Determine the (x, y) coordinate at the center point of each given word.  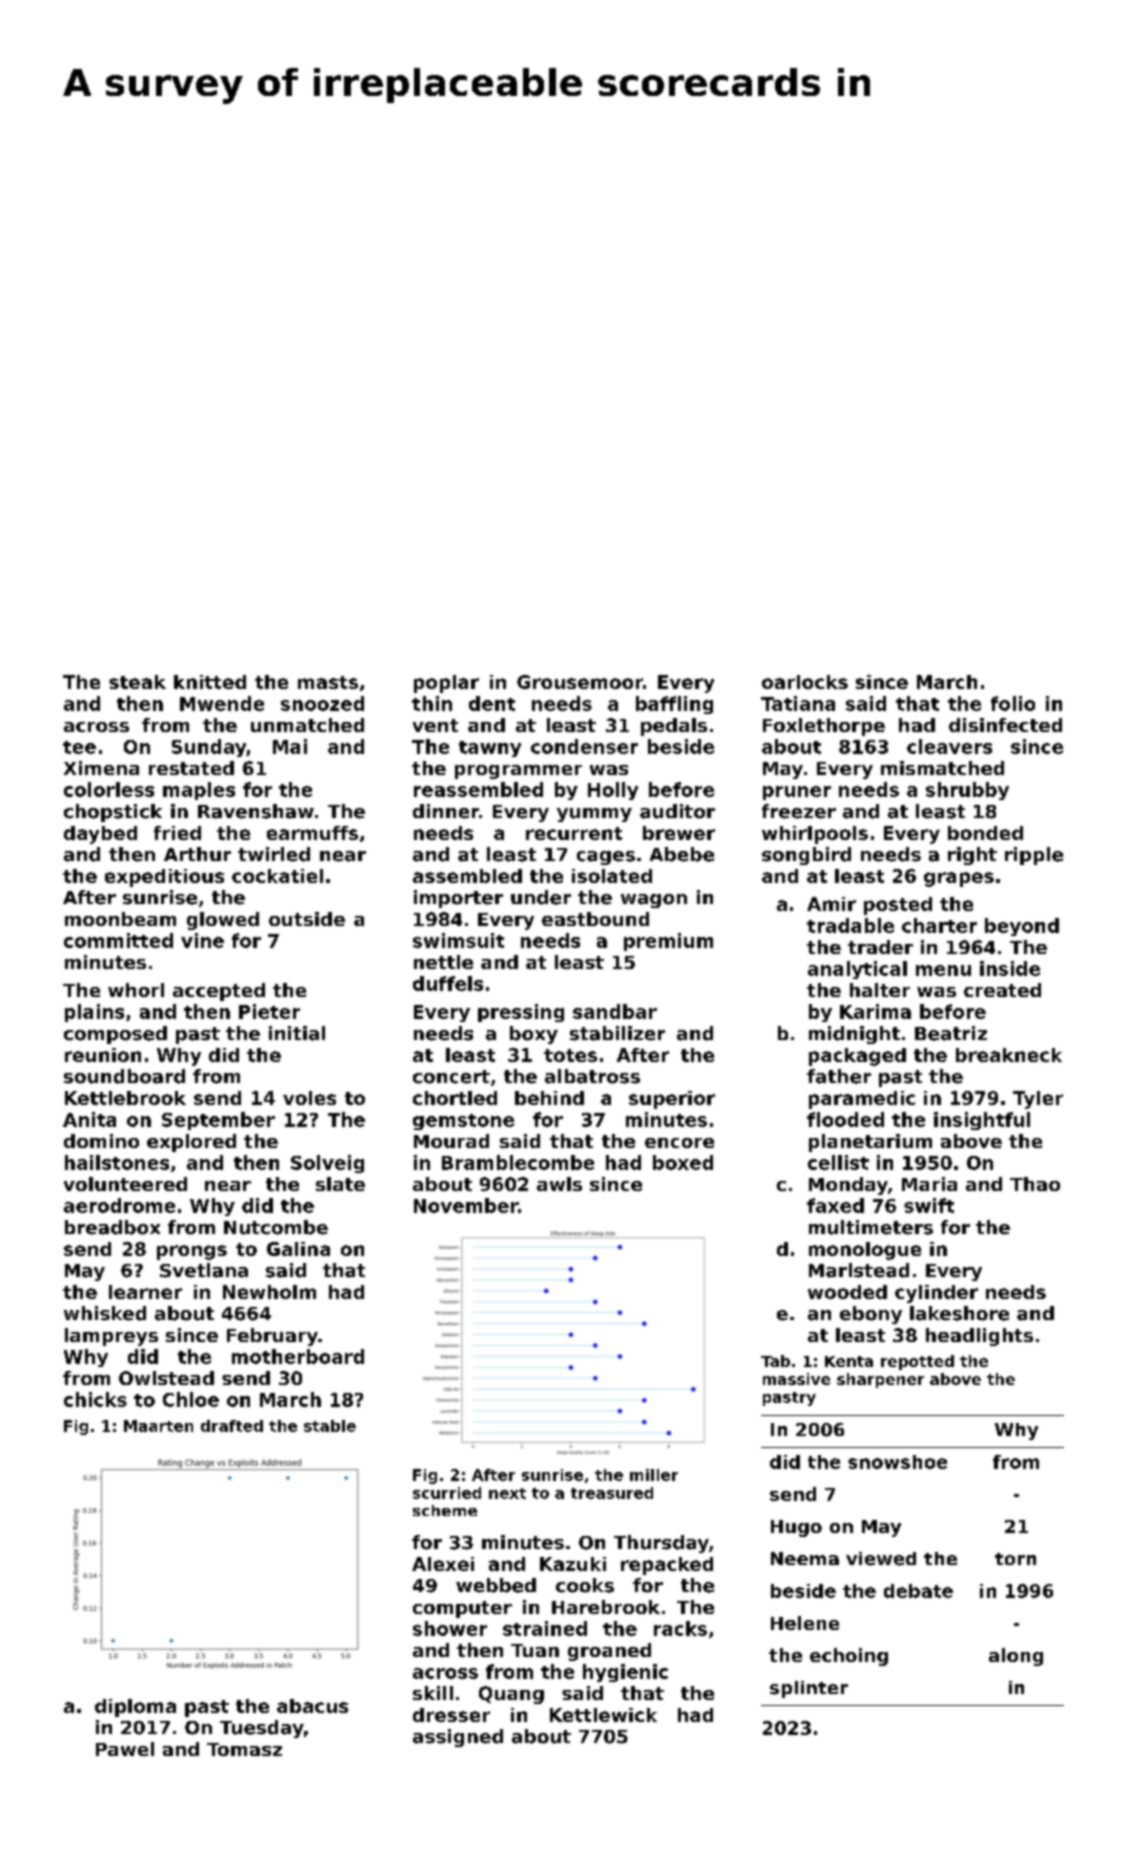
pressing (521, 1013)
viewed (881, 1559)
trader (880, 947)
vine (202, 940)
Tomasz (244, 1749)
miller (654, 1475)
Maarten (158, 1426)
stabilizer (617, 1033)
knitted (210, 682)
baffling (674, 705)
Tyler (1038, 1100)
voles (309, 1098)
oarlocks (805, 682)
